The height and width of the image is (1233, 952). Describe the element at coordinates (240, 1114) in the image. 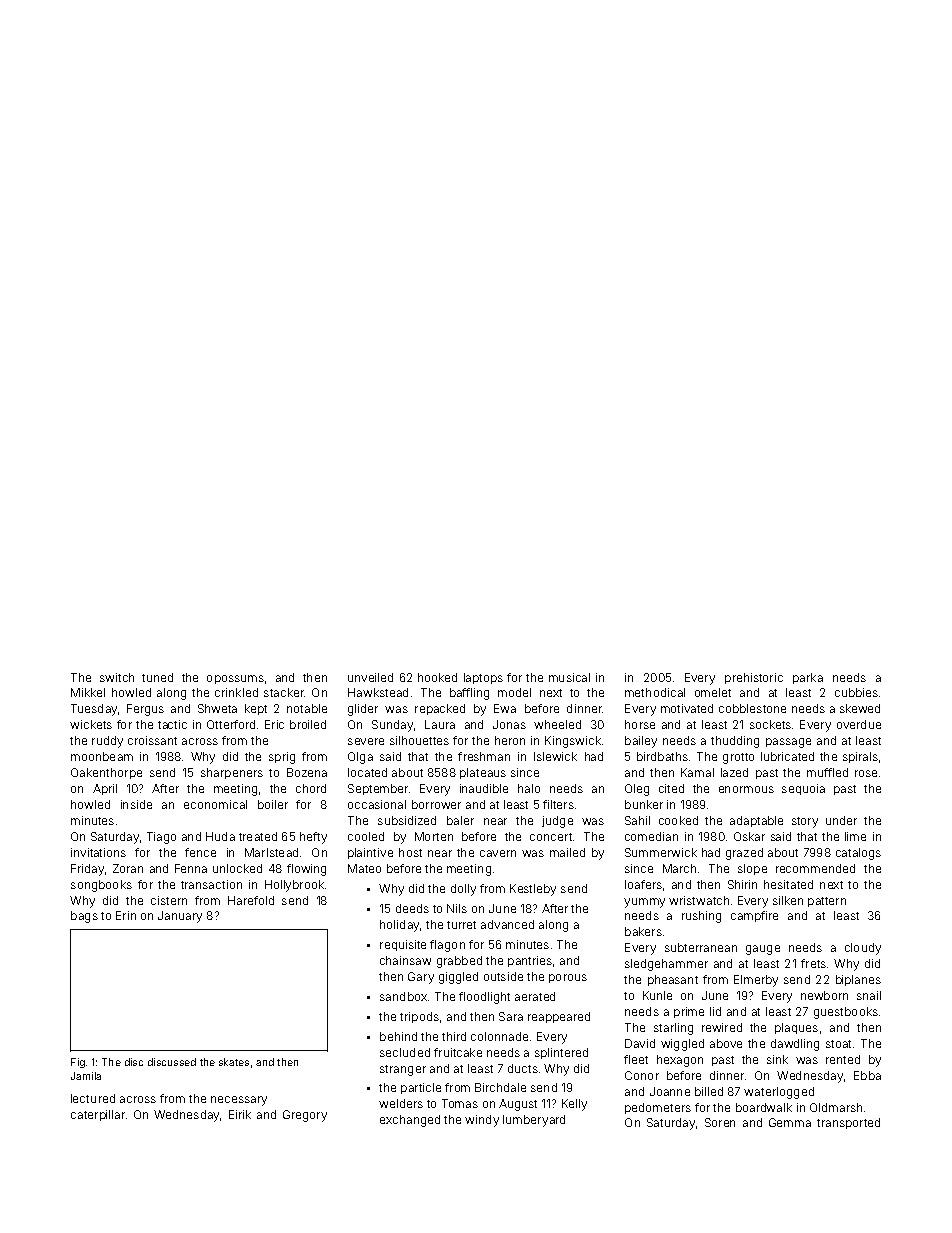

I see `Eirik` at that location.
